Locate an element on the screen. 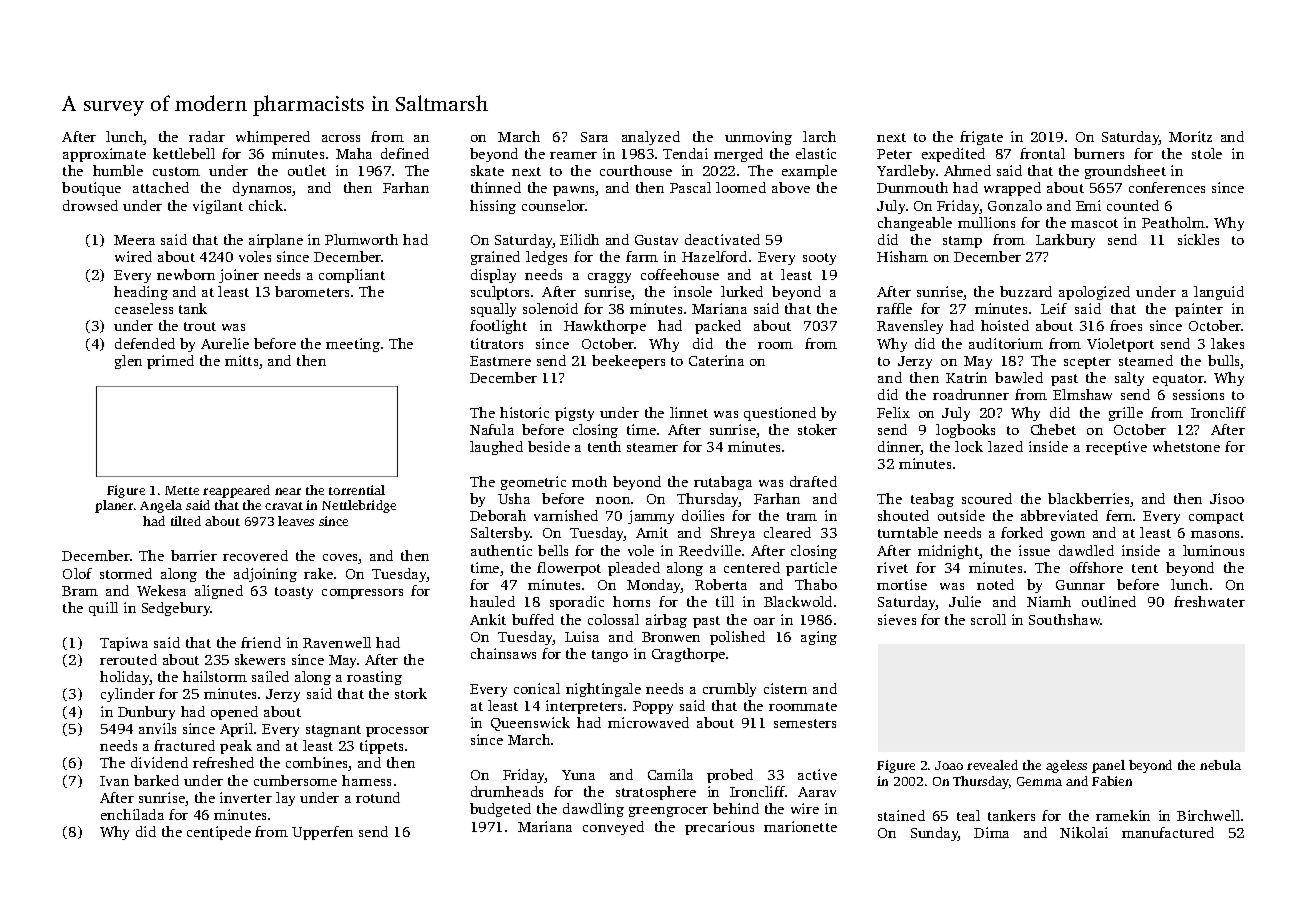  farm is located at coordinates (642, 256).
